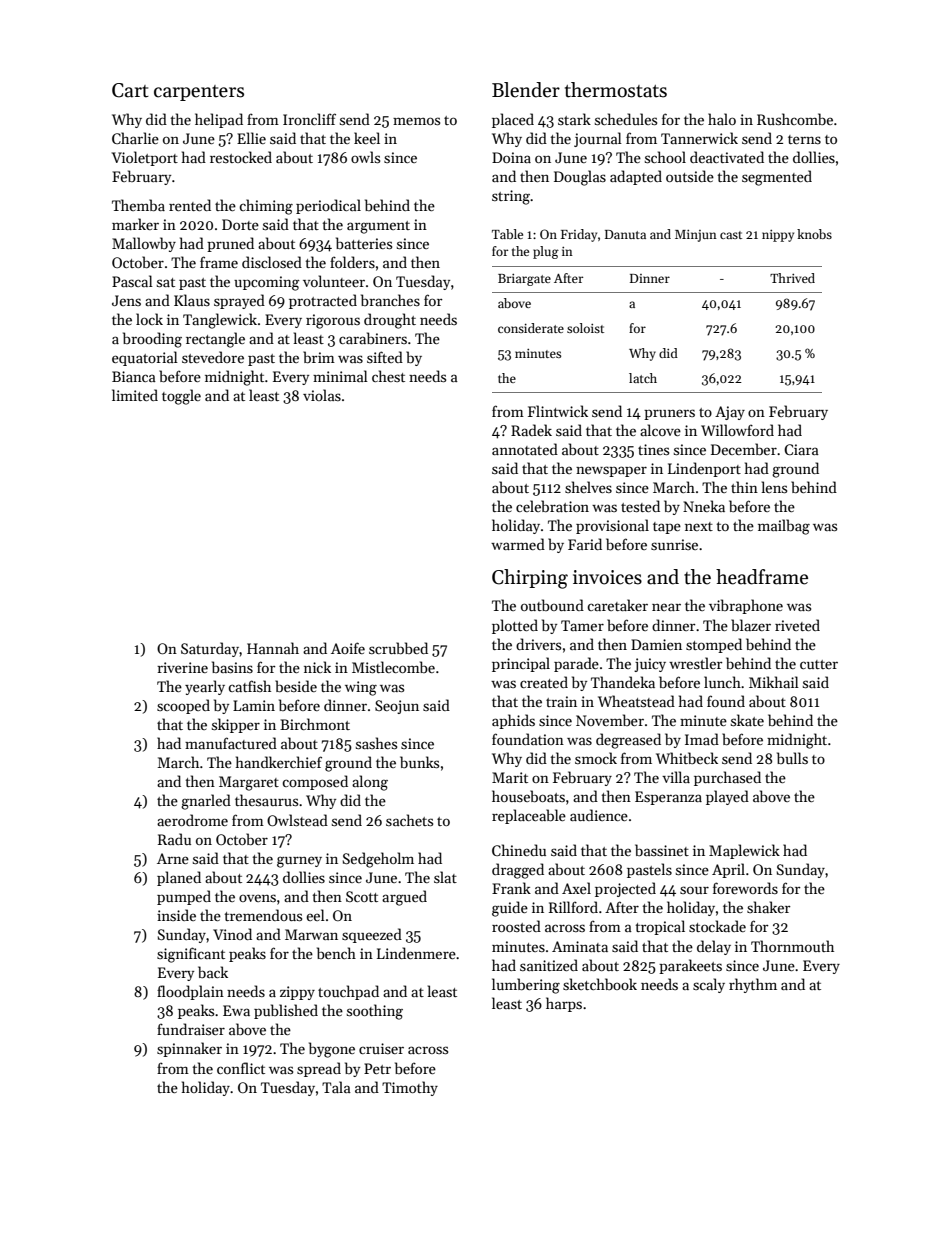  Describe the element at coordinates (674, 544) in the screenshot. I see `sunrise` at that location.
